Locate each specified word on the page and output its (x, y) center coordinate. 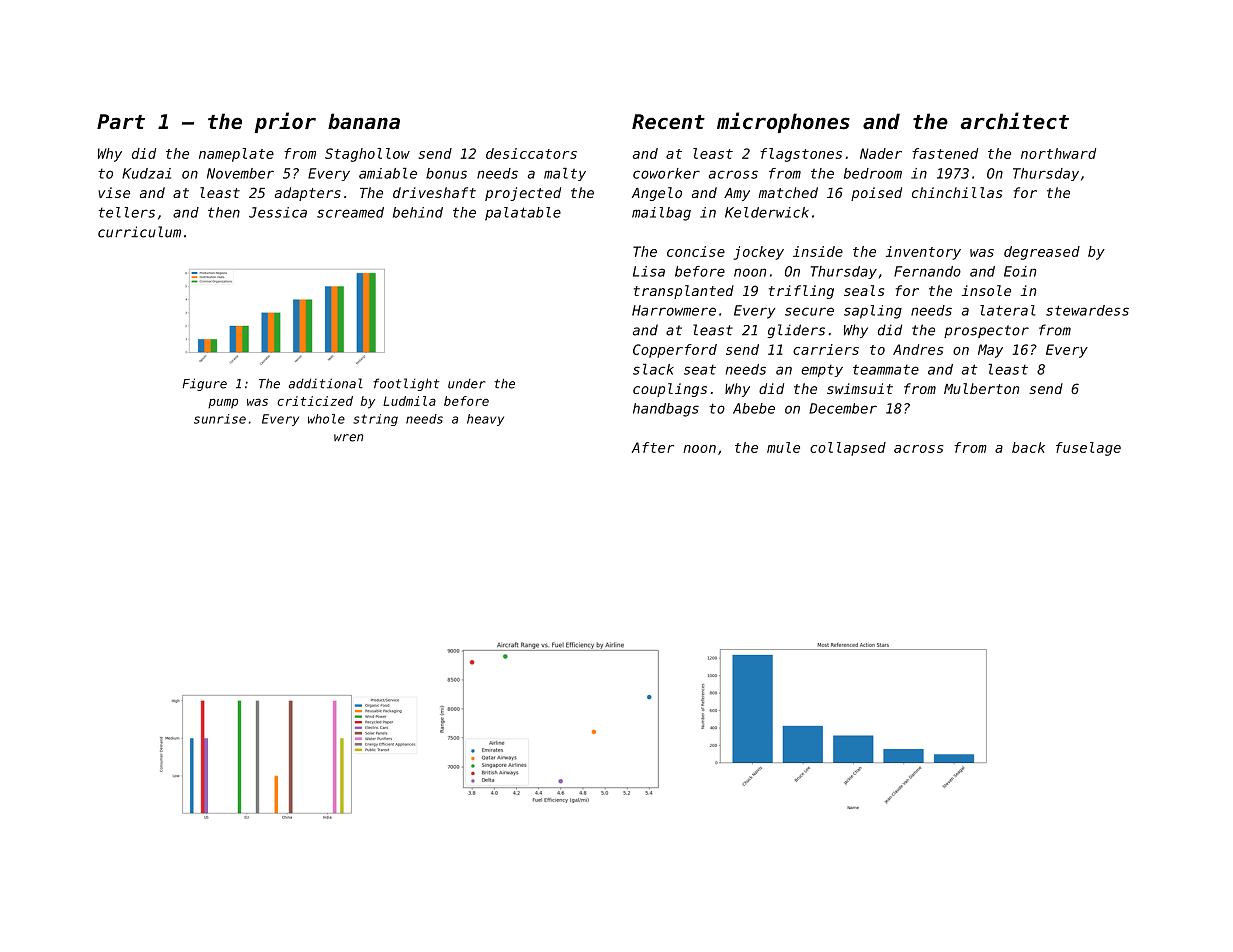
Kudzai (146, 173)
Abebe (754, 408)
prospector (986, 331)
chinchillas (957, 192)
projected (523, 194)
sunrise (220, 419)
